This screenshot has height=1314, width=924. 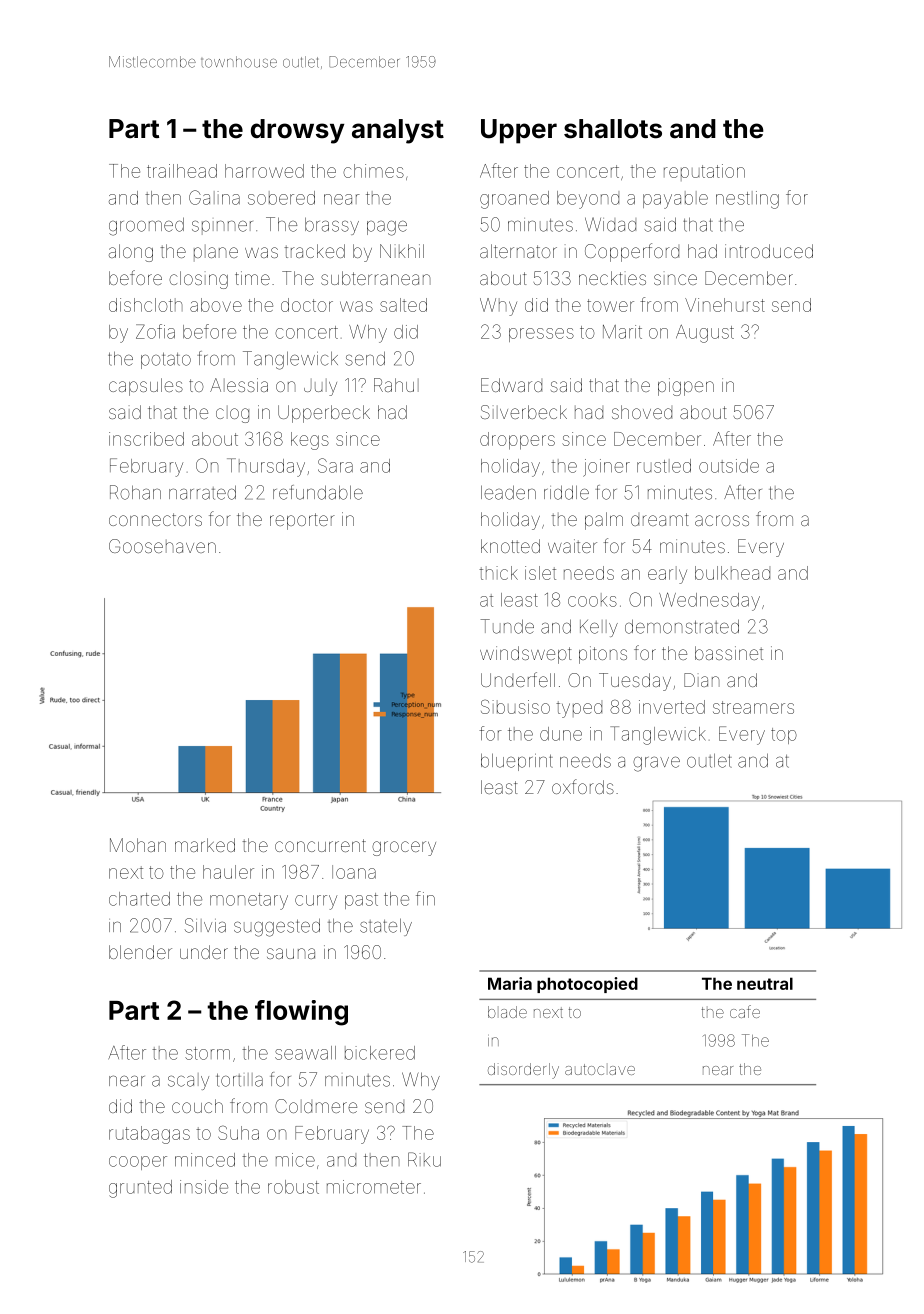 I want to click on storm, so click(x=207, y=1053).
